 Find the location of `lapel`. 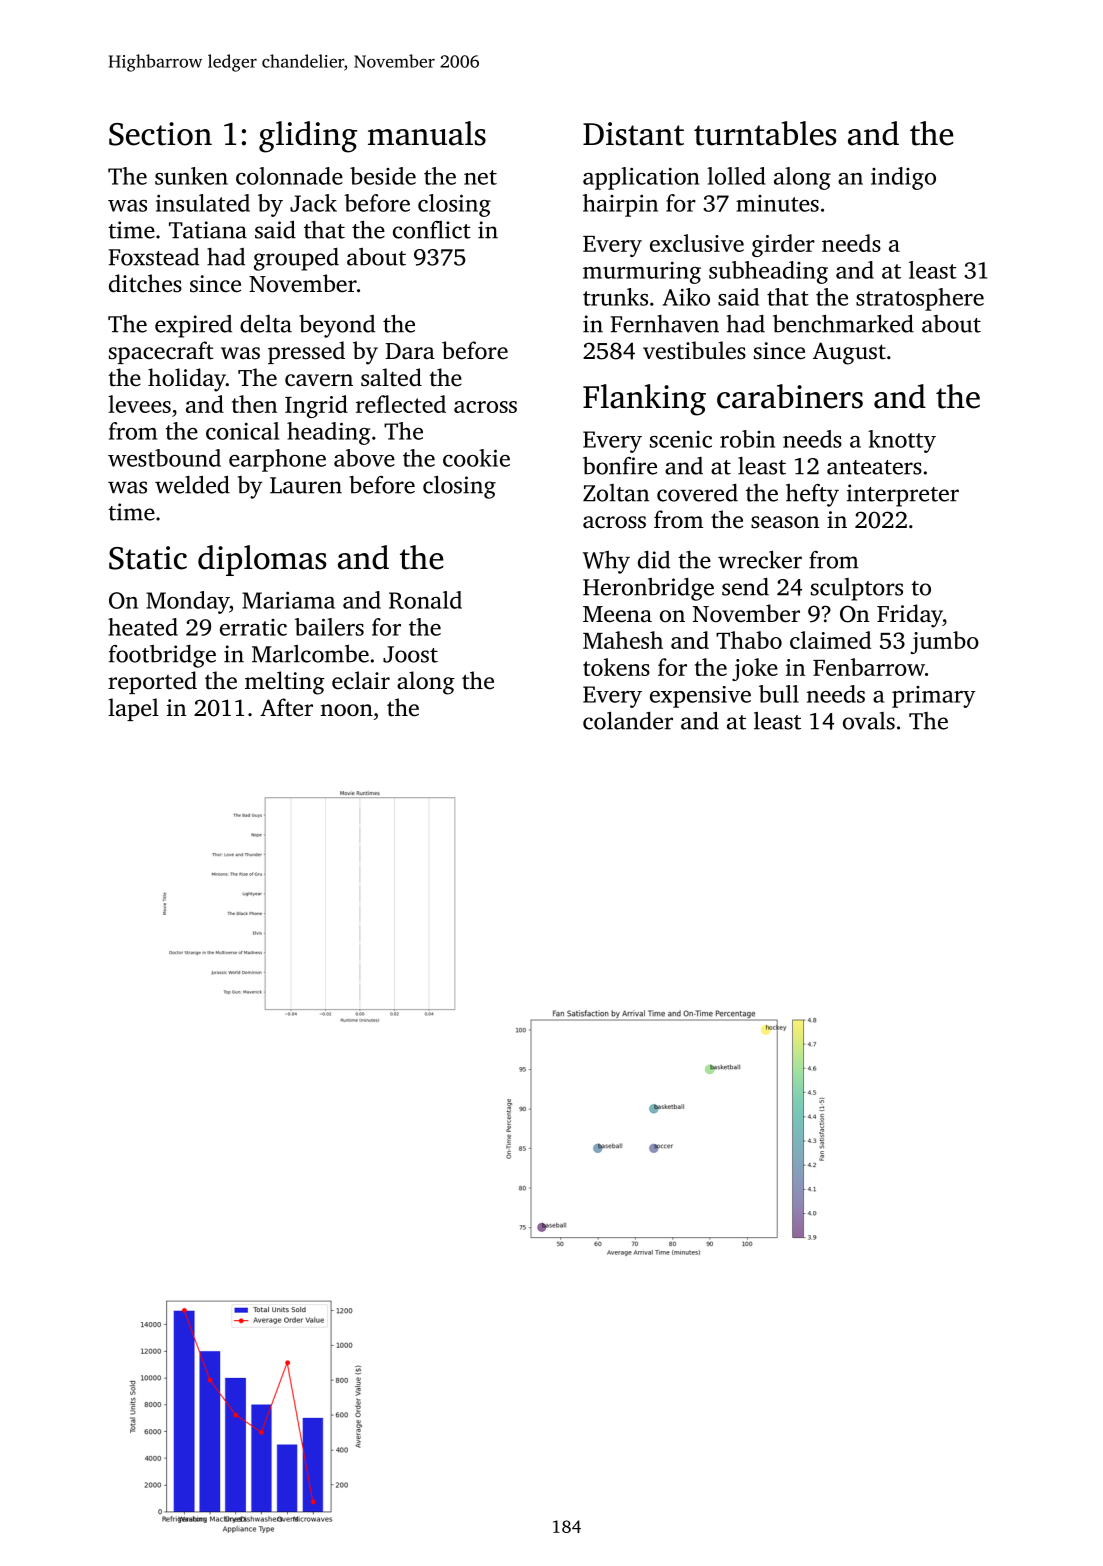

lapel is located at coordinates (133, 709).
